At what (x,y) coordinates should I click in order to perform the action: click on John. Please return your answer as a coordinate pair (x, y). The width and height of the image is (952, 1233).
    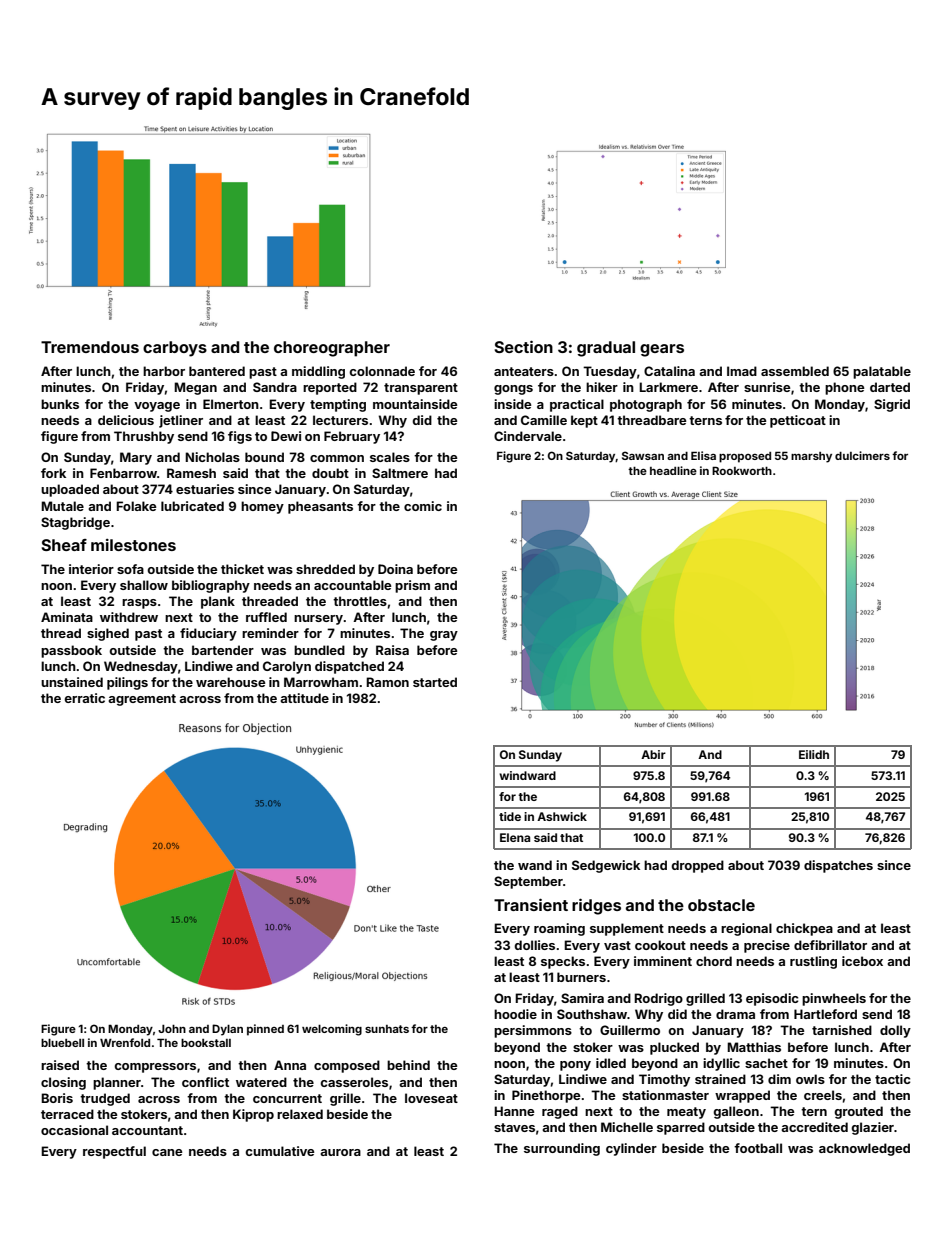
    Looking at the image, I should click on (172, 1029).
